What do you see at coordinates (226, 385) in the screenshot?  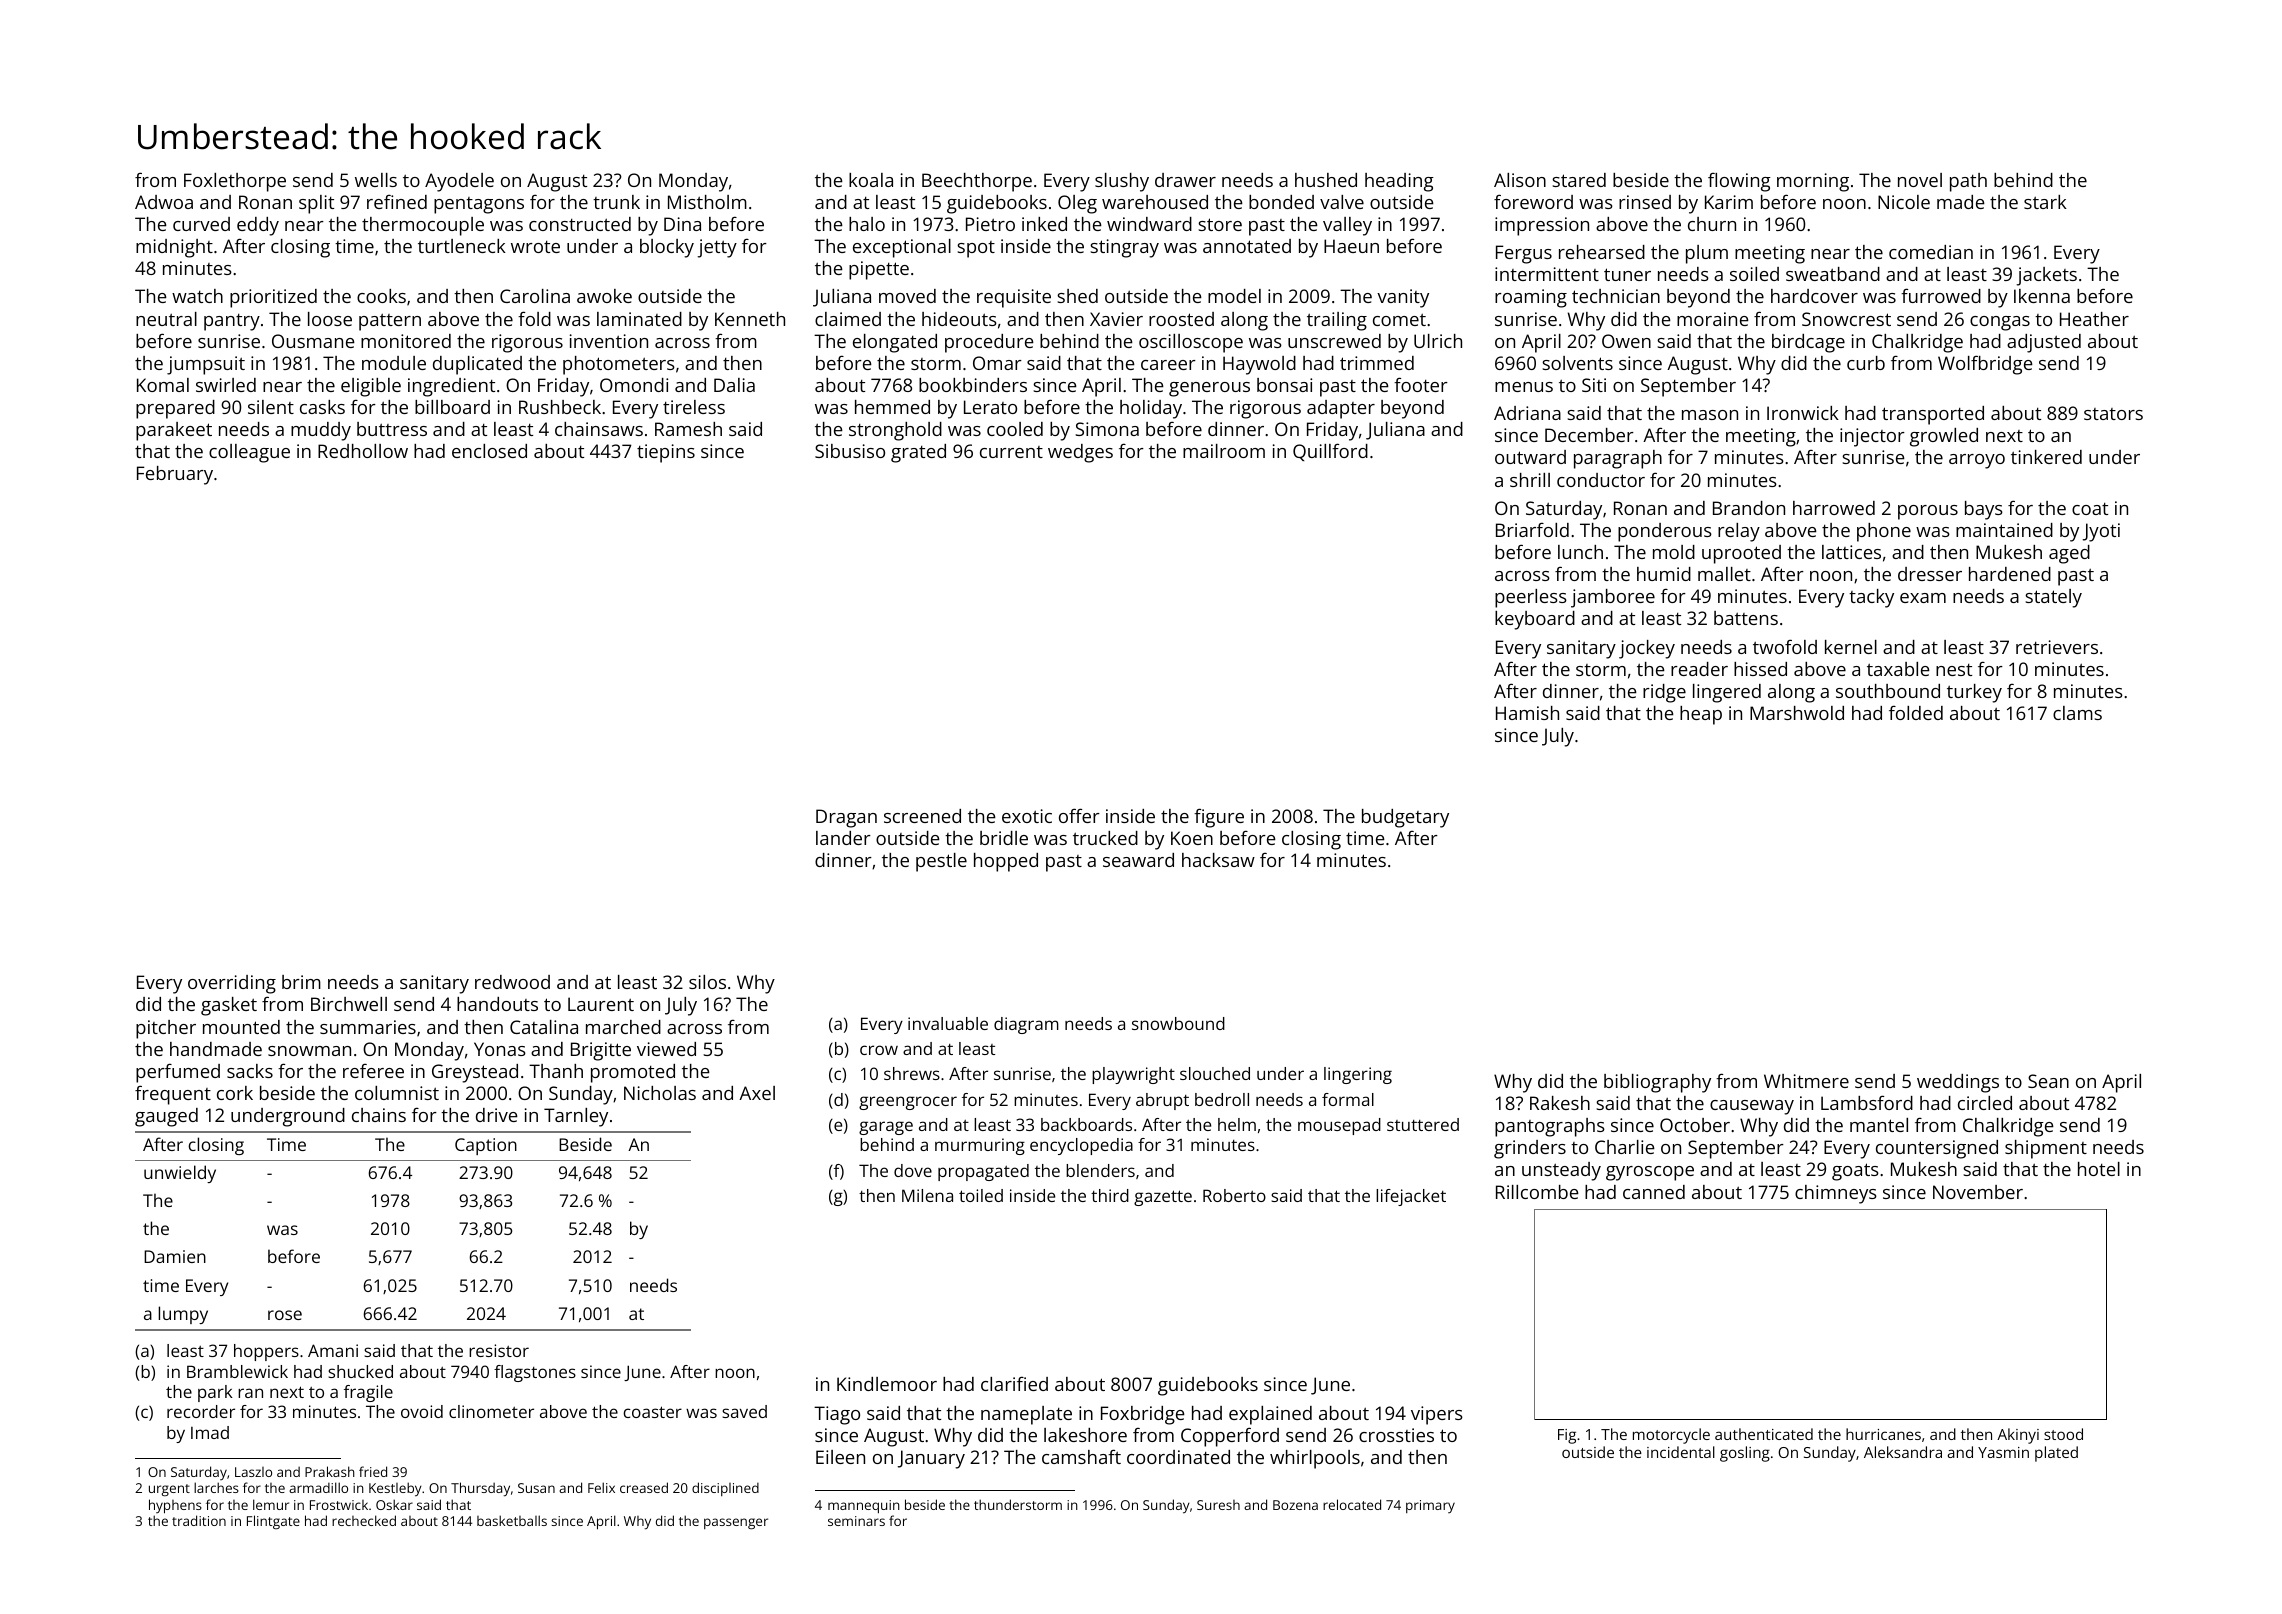 I see `swirled` at bounding box center [226, 385].
